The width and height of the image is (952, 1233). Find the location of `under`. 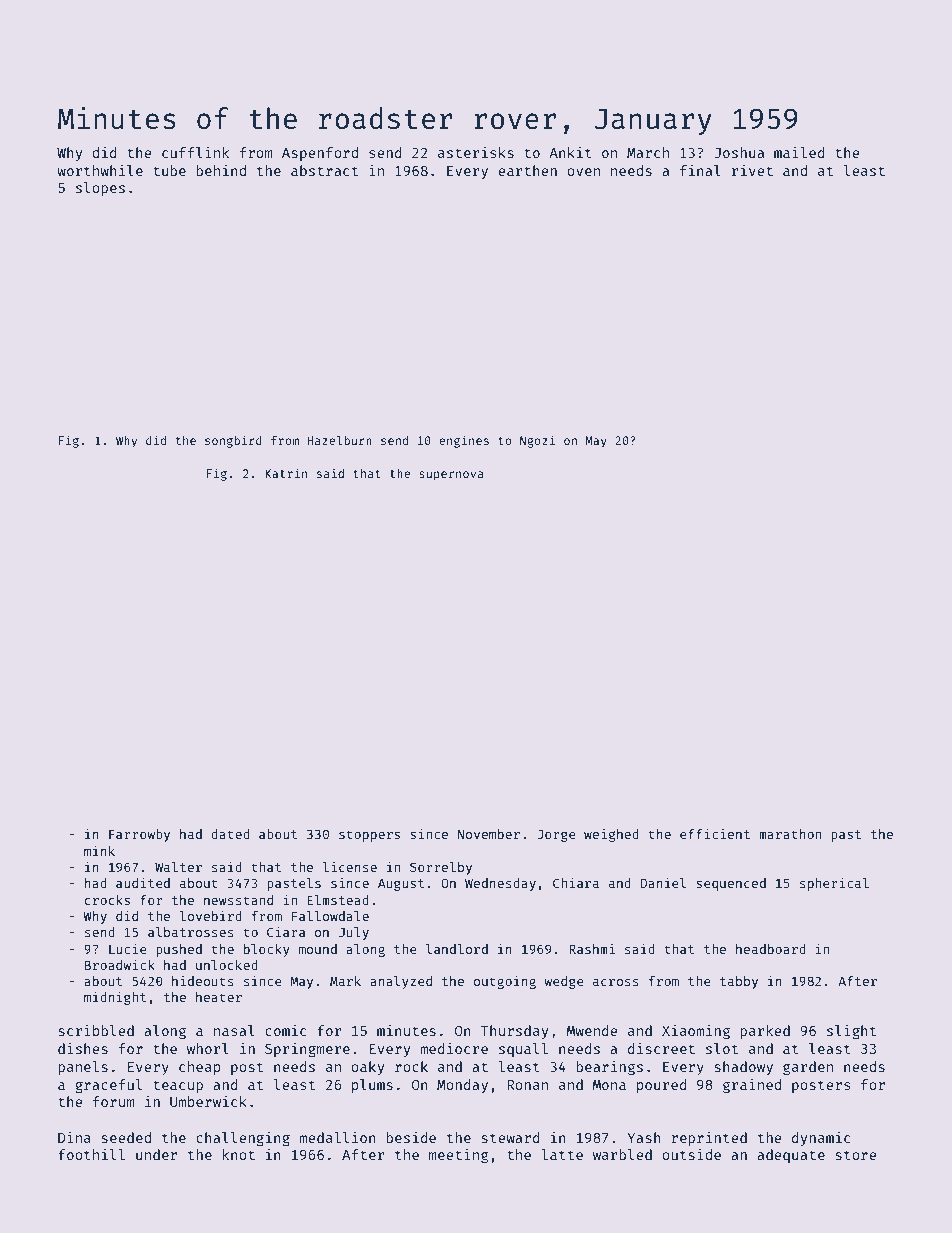

under is located at coordinates (156, 1154).
